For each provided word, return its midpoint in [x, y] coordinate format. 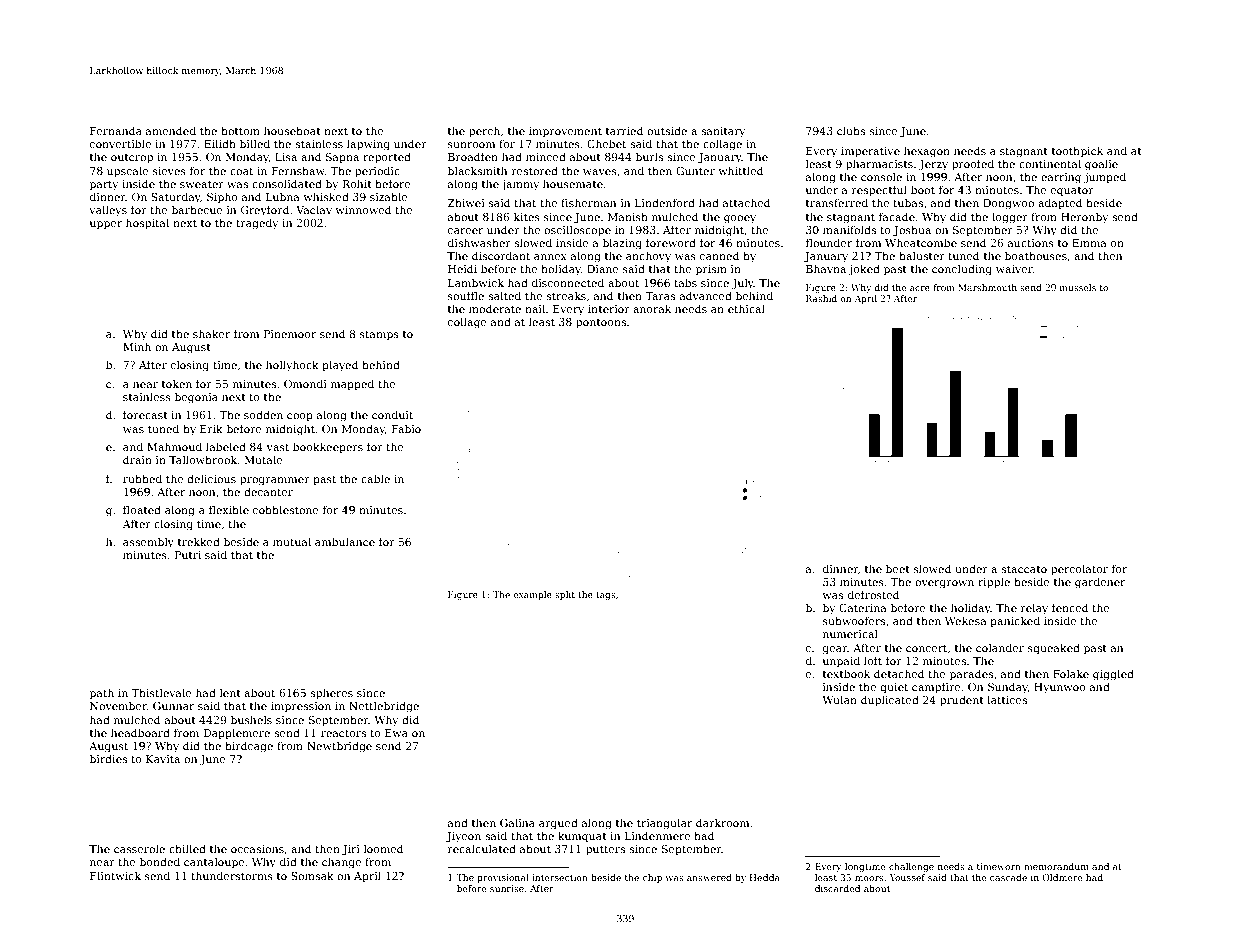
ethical [746, 308]
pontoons [601, 324]
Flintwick [115, 875]
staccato [1024, 569]
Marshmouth [987, 287]
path [102, 693]
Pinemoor [290, 334]
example [532, 595]
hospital [147, 224]
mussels [1078, 287]
